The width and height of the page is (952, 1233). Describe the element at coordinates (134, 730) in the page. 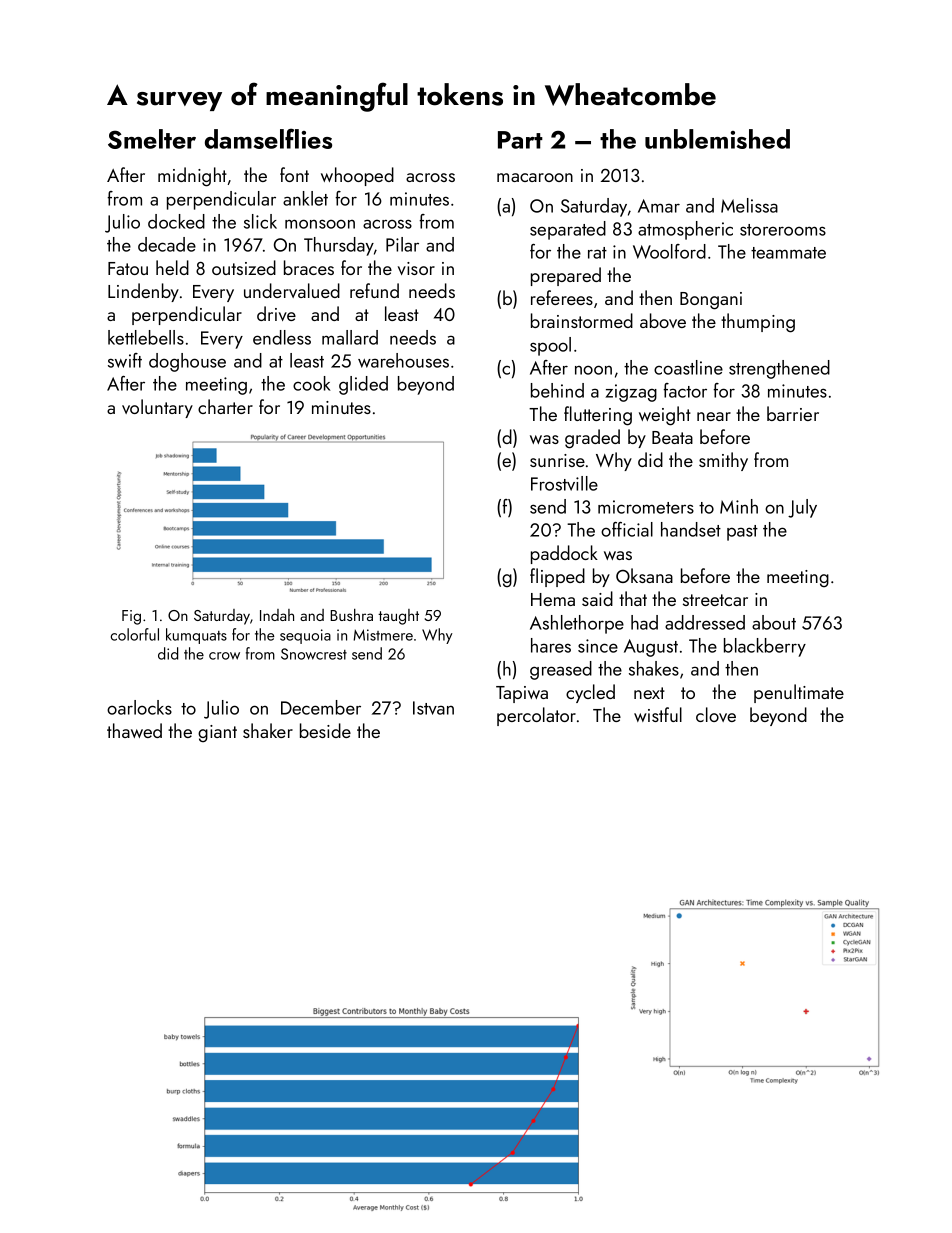

I see `thawed` at that location.
